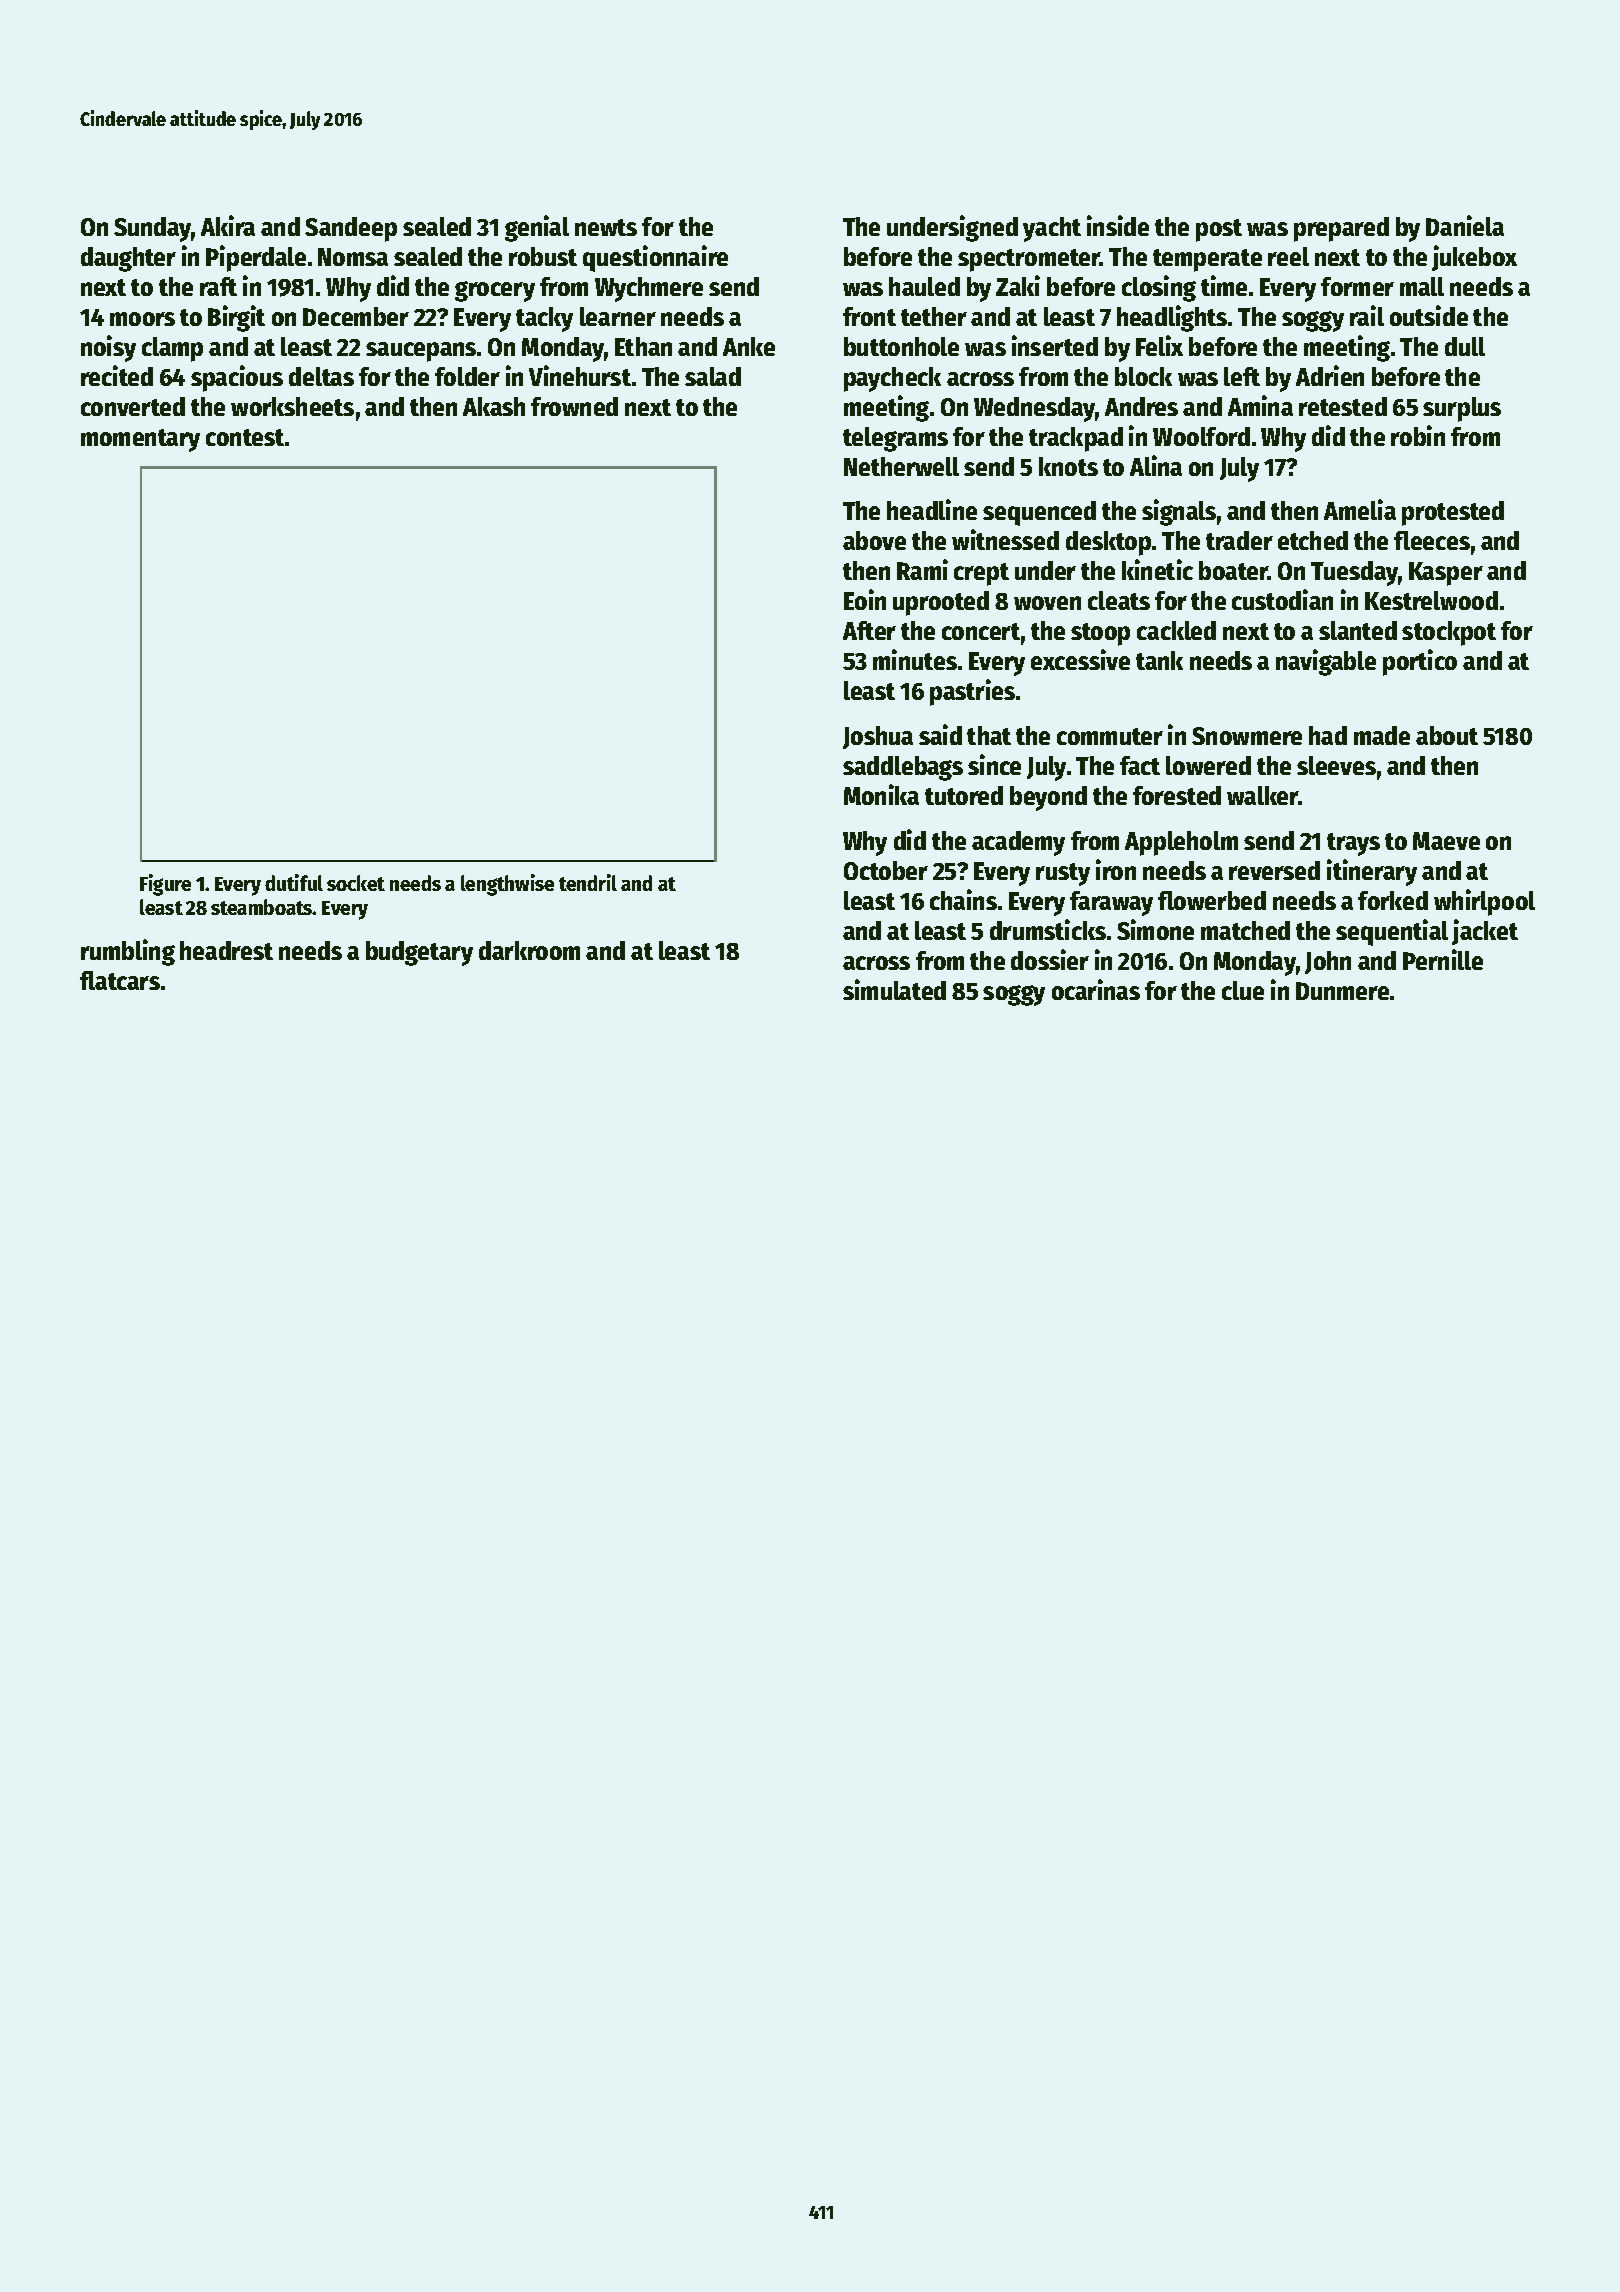 This image has height=2292, width=1620. I want to click on contest, so click(245, 437).
